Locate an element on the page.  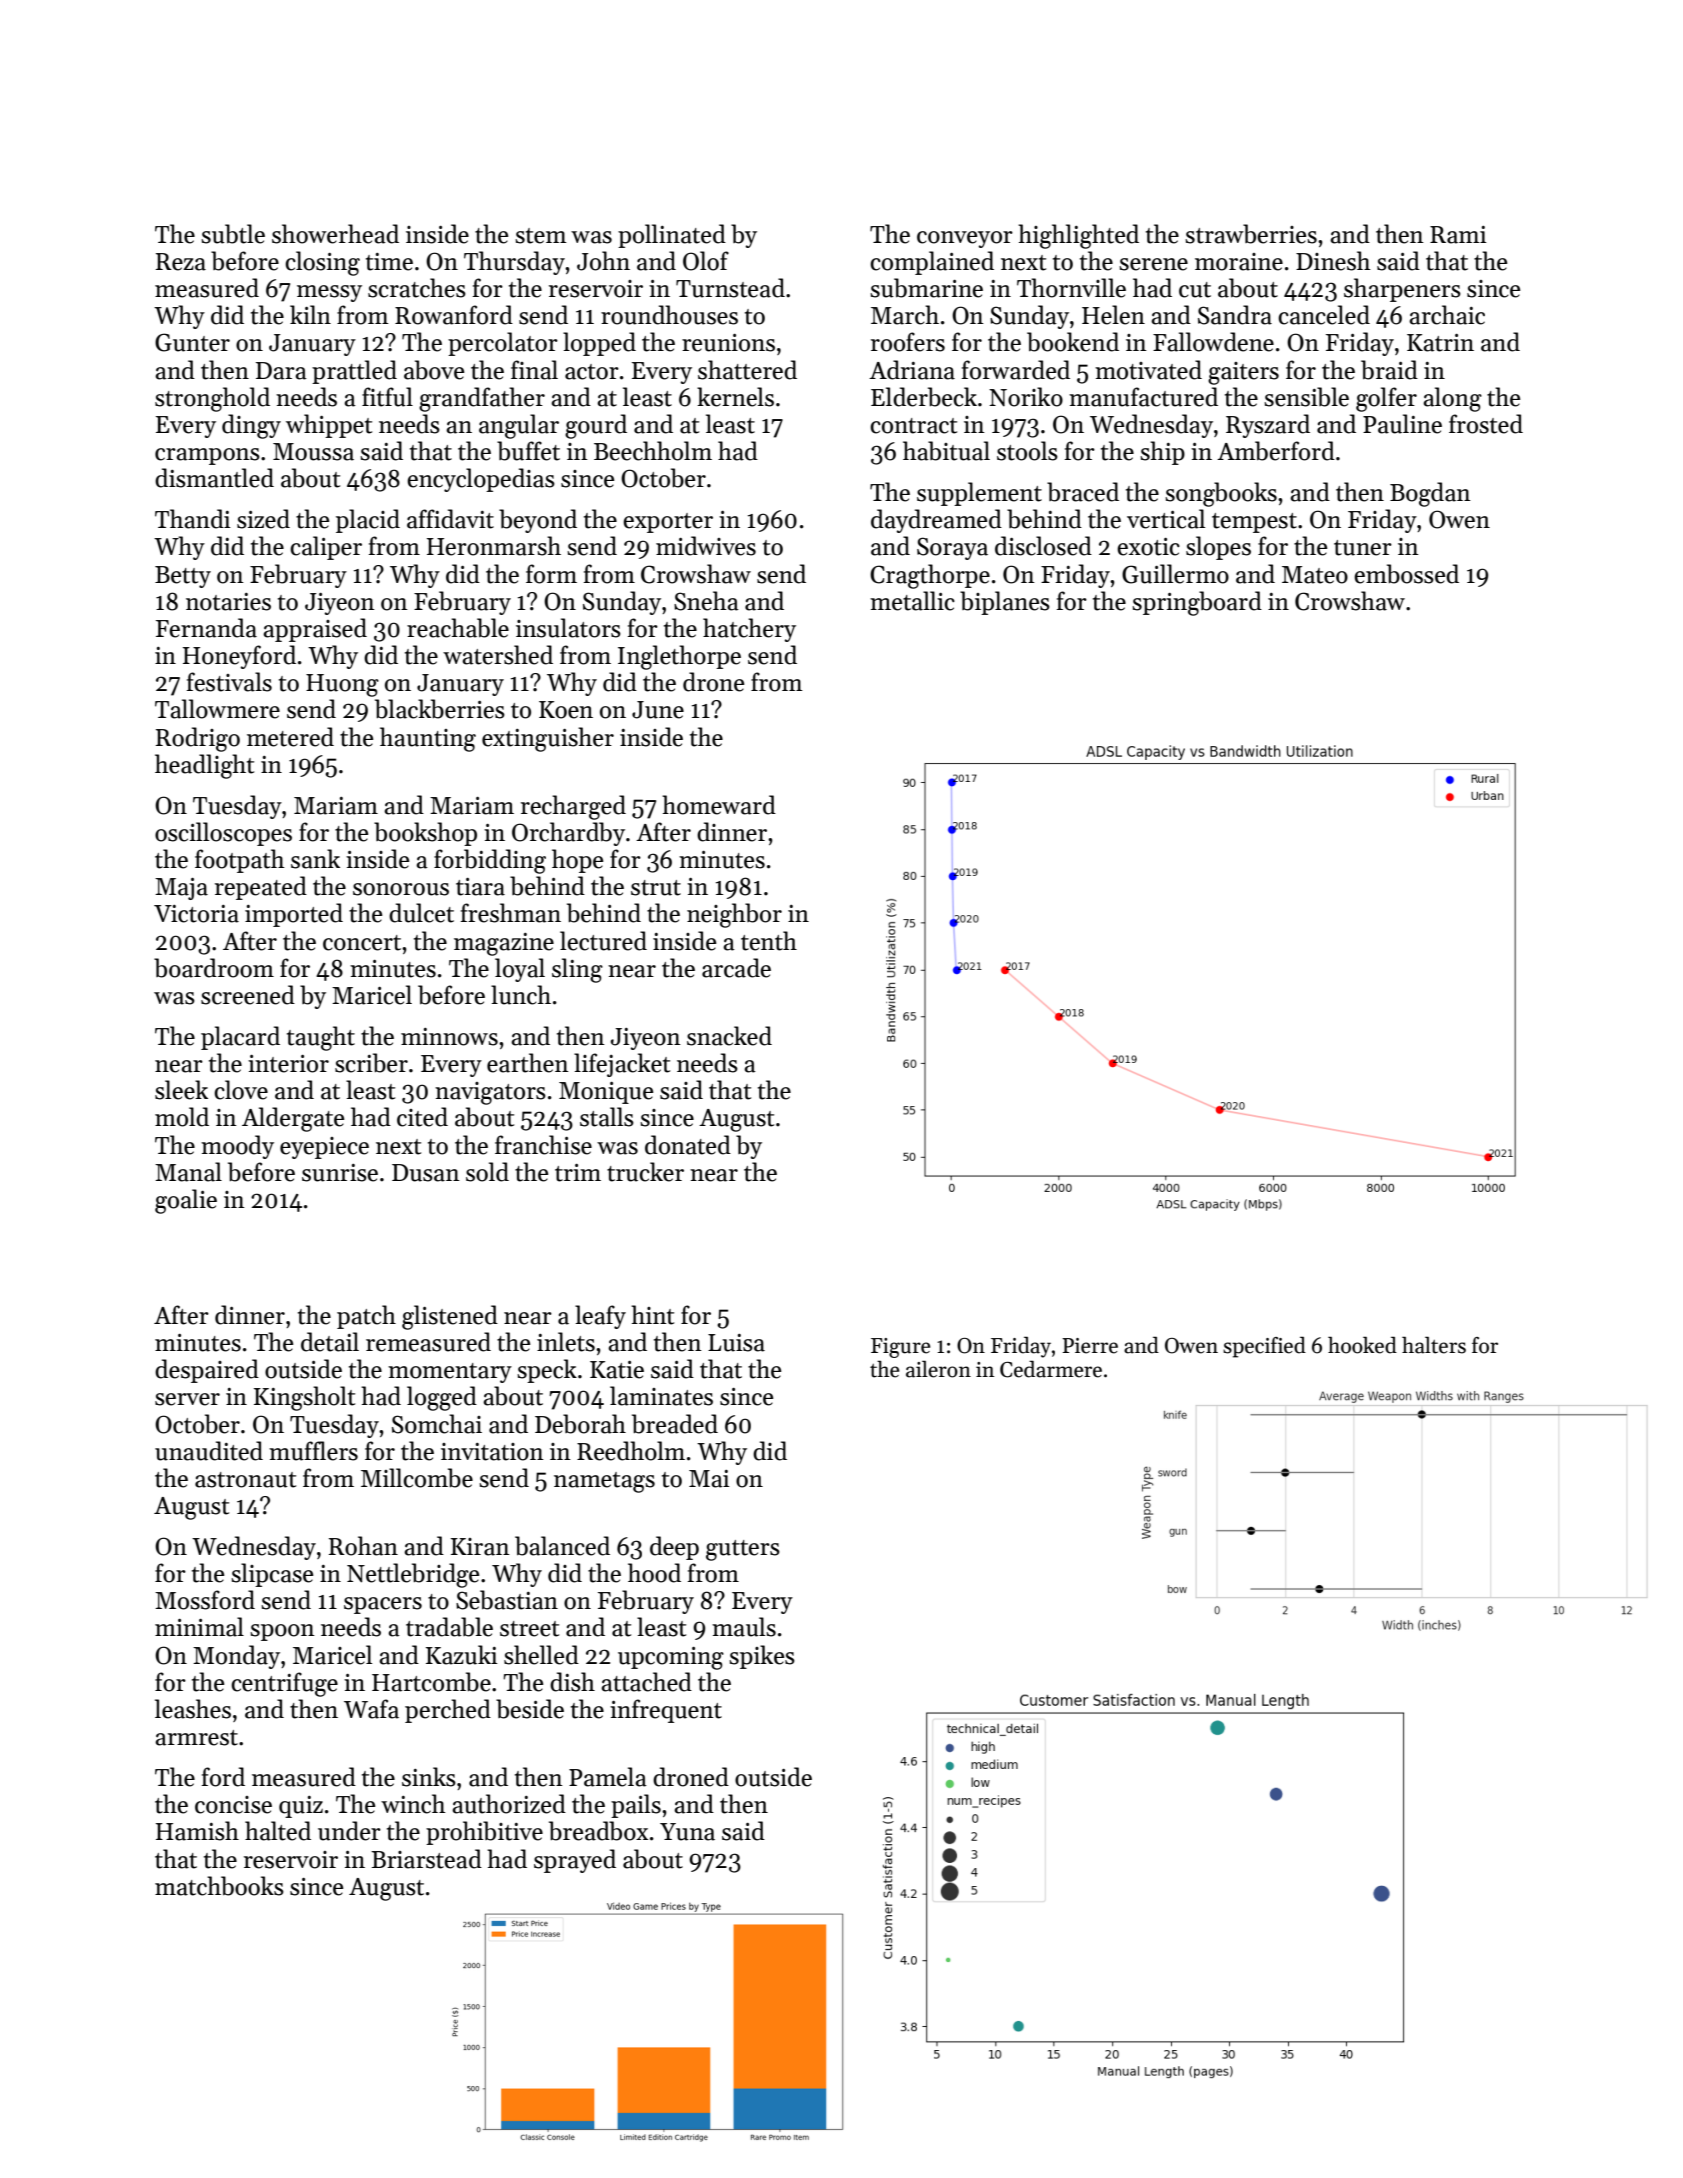
pollinated is located at coordinates (672, 236).
